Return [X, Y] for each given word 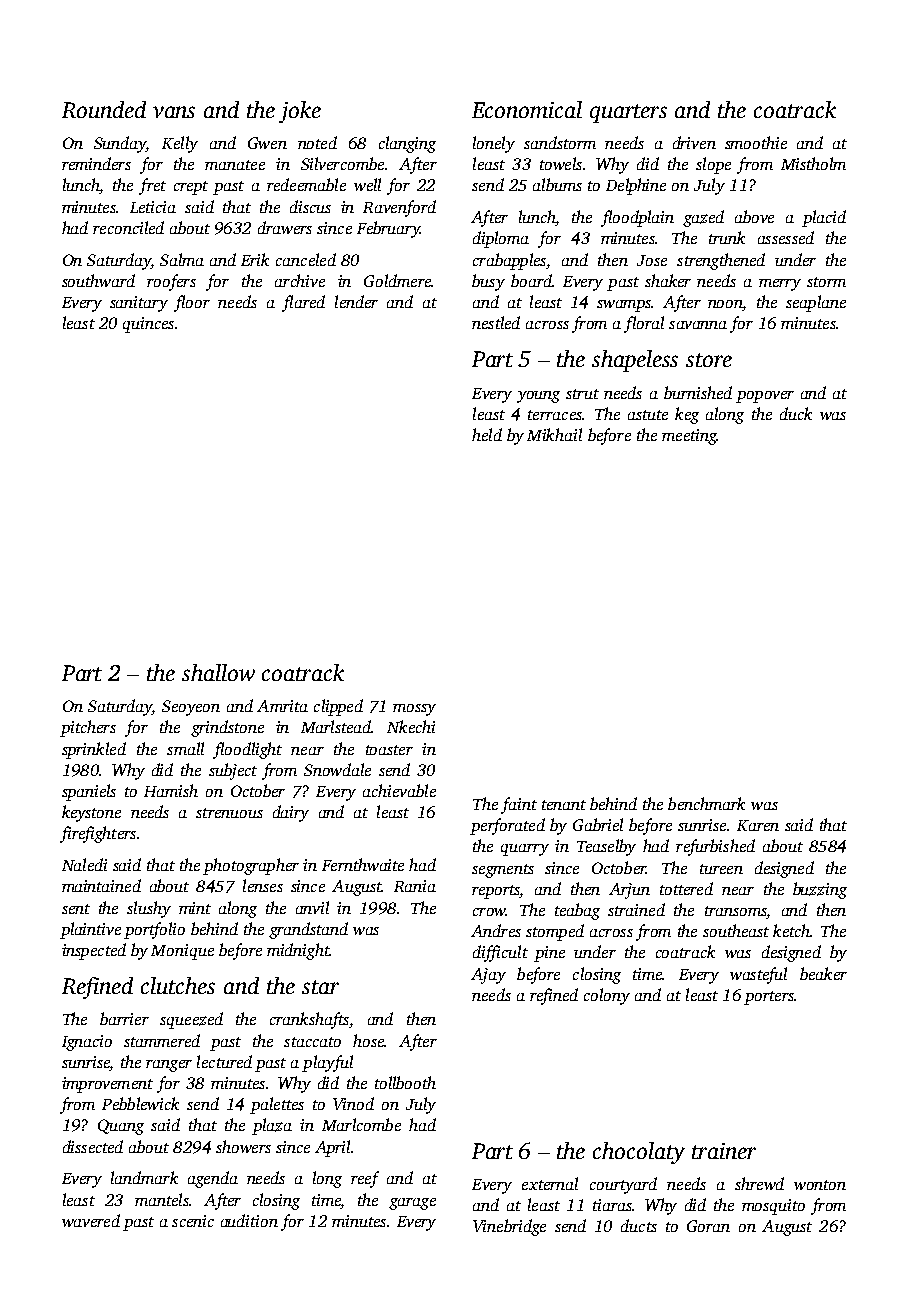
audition [249, 1220]
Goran [708, 1226]
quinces [148, 325]
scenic [193, 1221]
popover [765, 397]
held [487, 434]
